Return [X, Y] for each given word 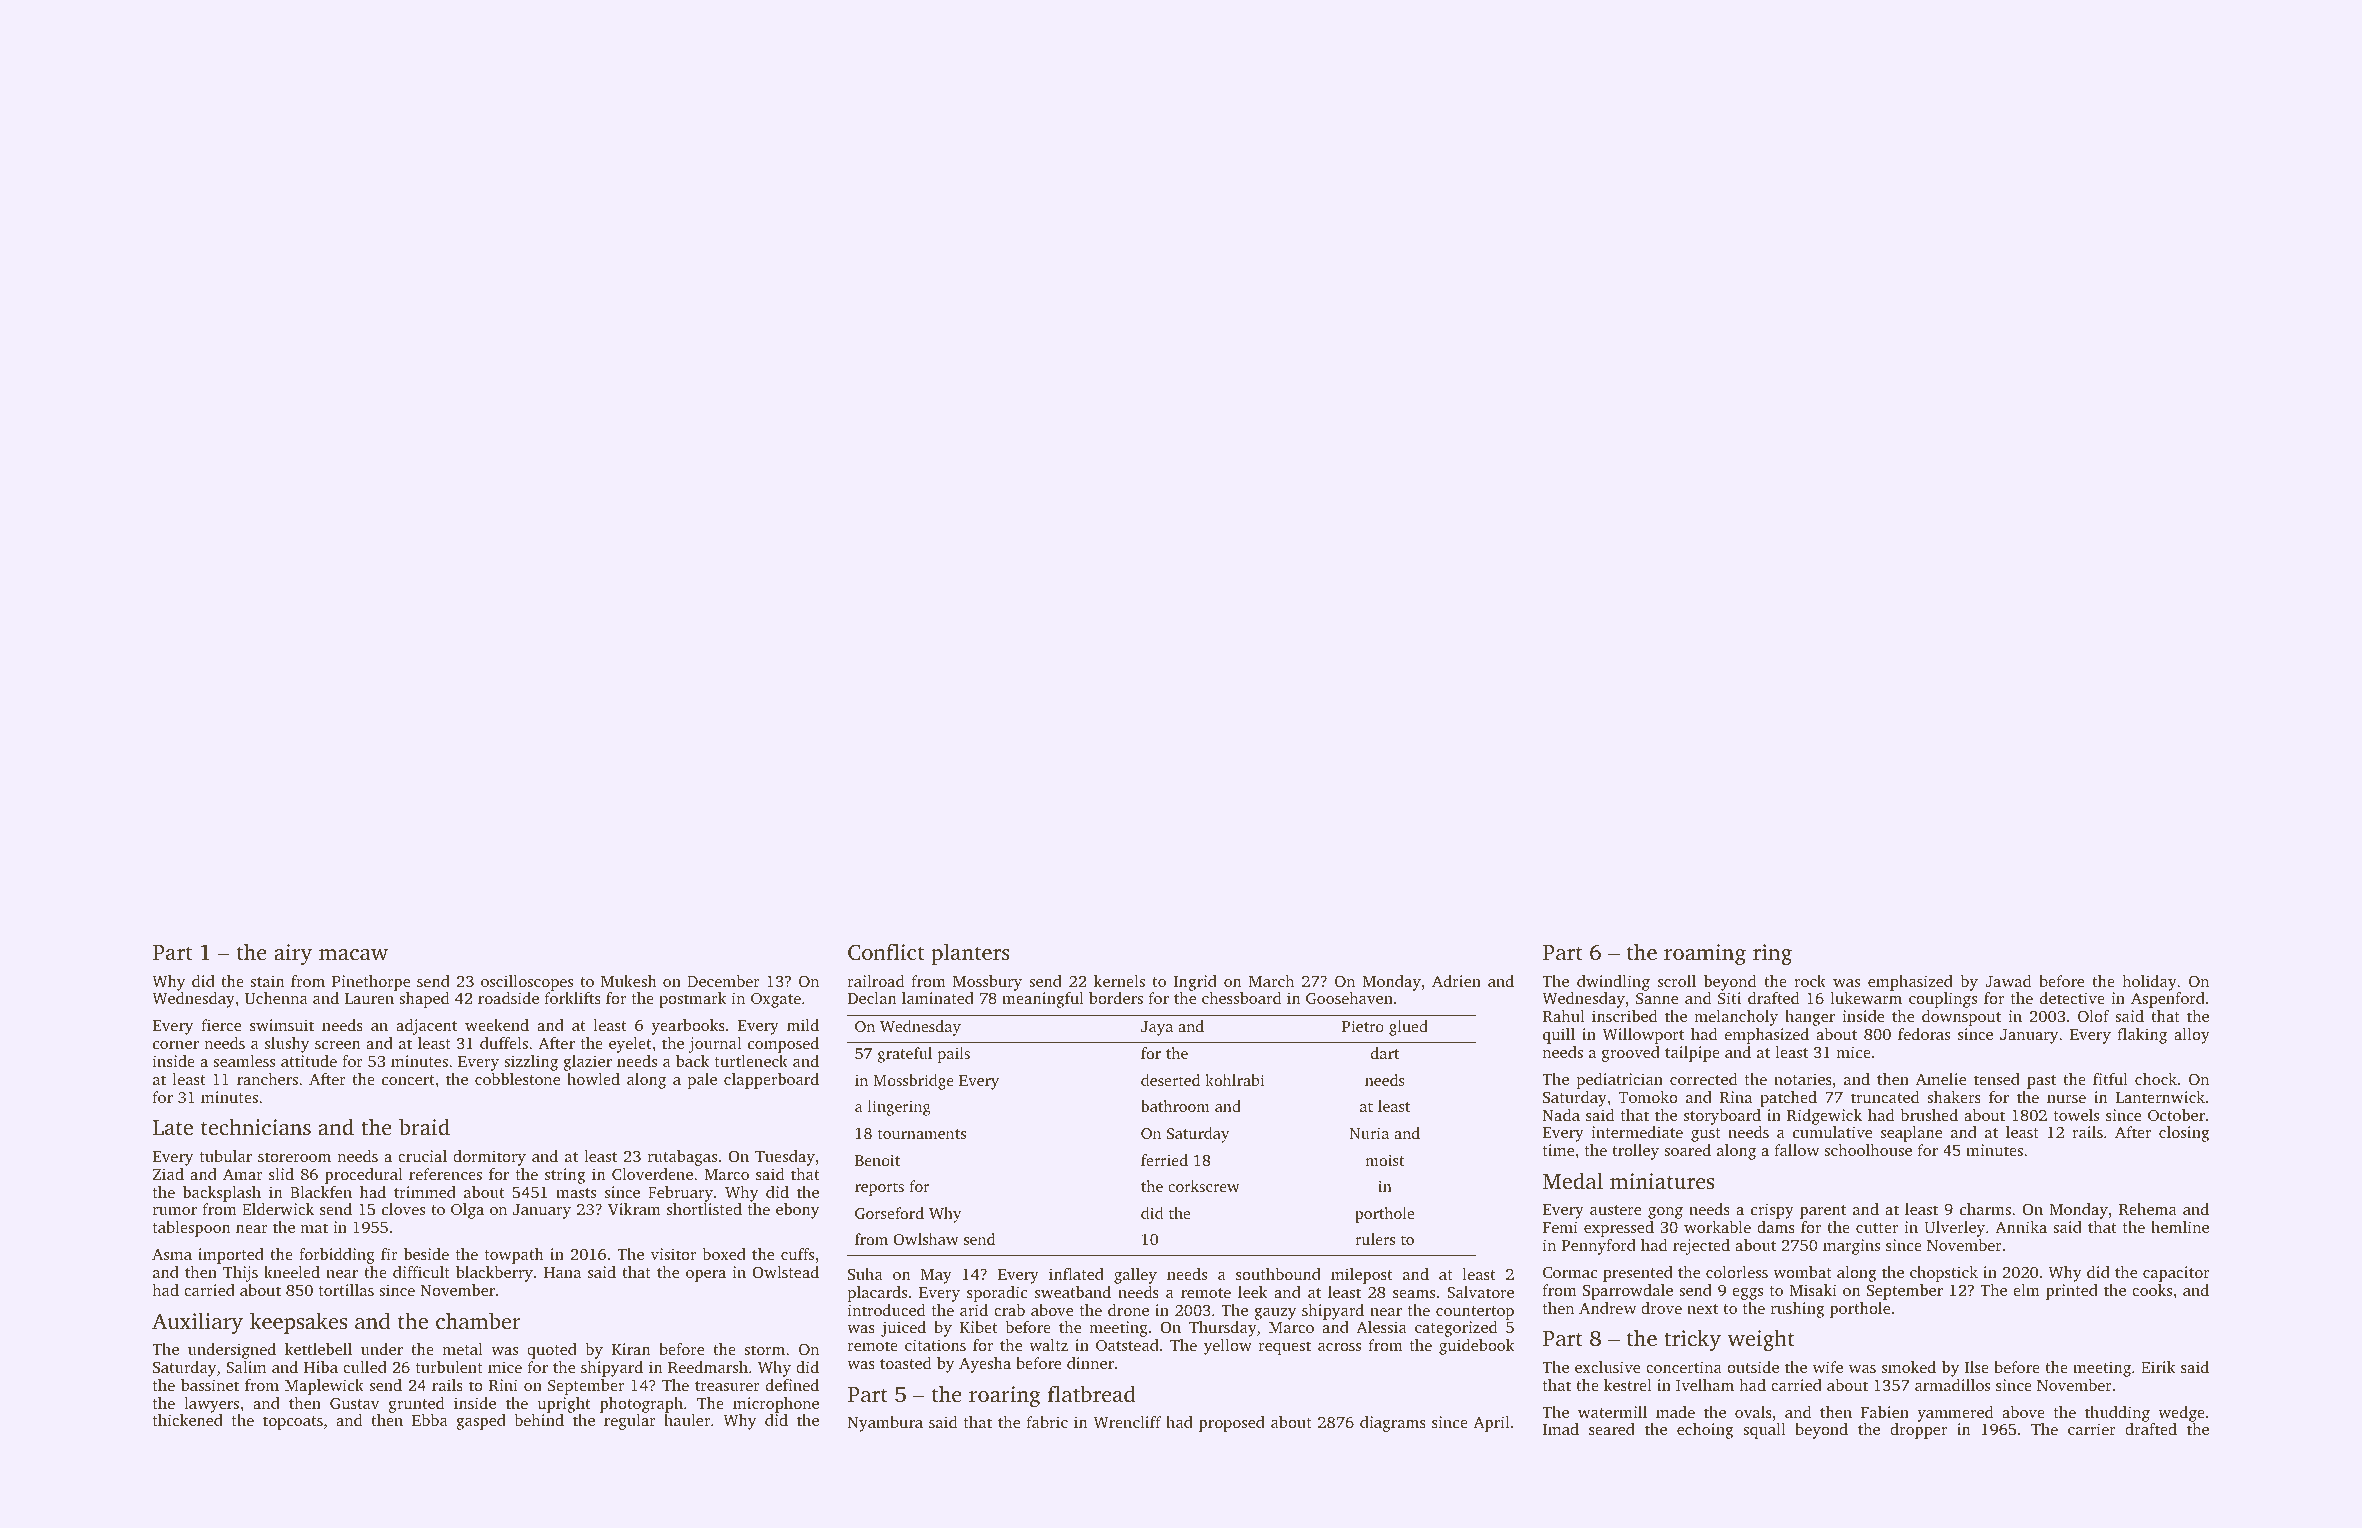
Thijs [240, 1274]
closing [2184, 1134]
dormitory [489, 1158]
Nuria [1369, 1133]
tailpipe [1692, 1054]
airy [293, 954]
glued [1408, 1028]
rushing [1797, 1310]
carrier [2092, 1429]
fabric [1047, 1422]
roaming [1705, 954]
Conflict [886, 952]
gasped [481, 1422]
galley [1135, 1276]
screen [338, 1045]
